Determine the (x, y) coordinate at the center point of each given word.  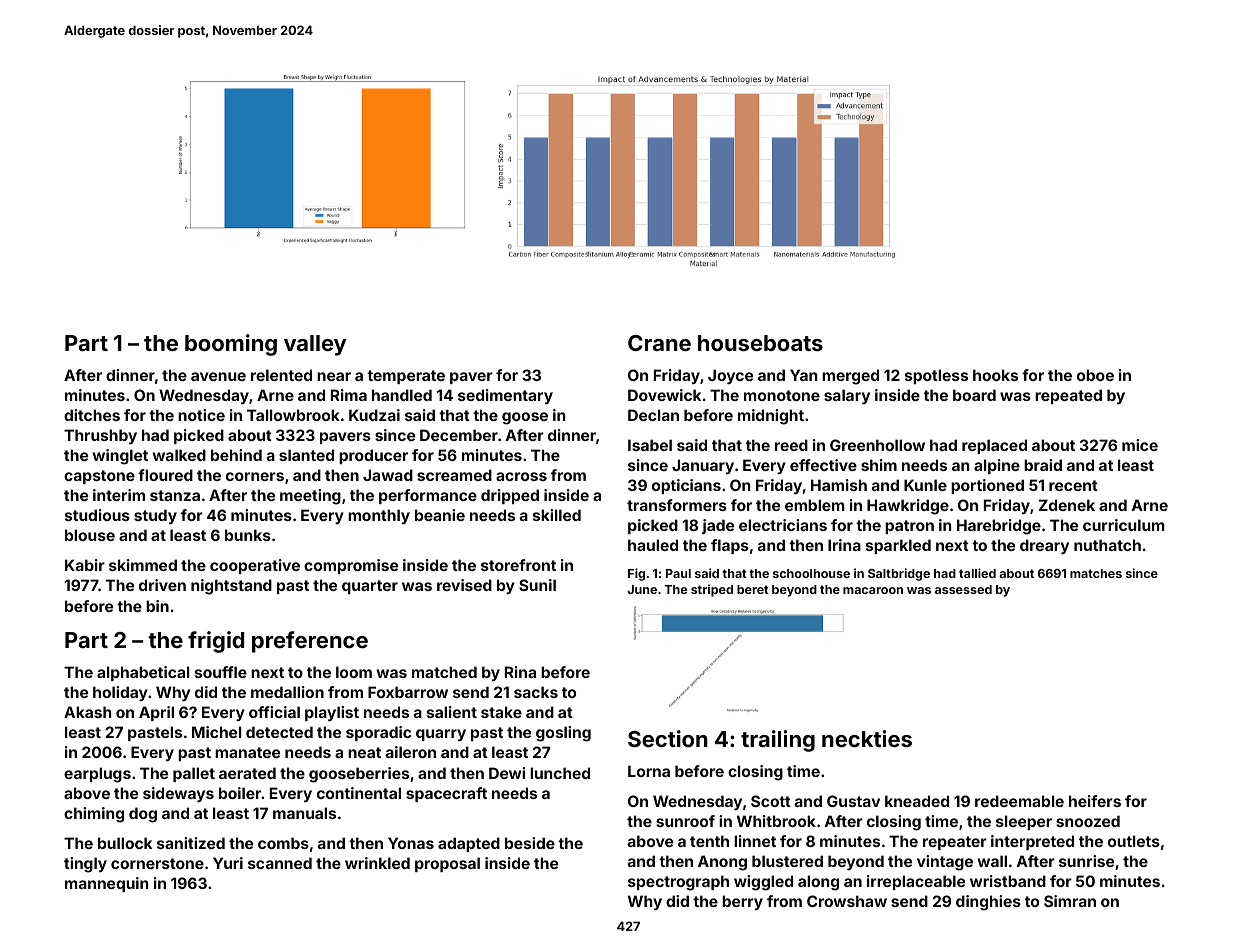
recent (1073, 485)
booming (231, 345)
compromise (351, 566)
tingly (85, 865)
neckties (867, 738)
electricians (783, 525)
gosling (563, 734)
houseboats (760, 343)
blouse (90, 535)
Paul (678, 573)
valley (315, 345)
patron (909, 527)
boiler (240, 793)
